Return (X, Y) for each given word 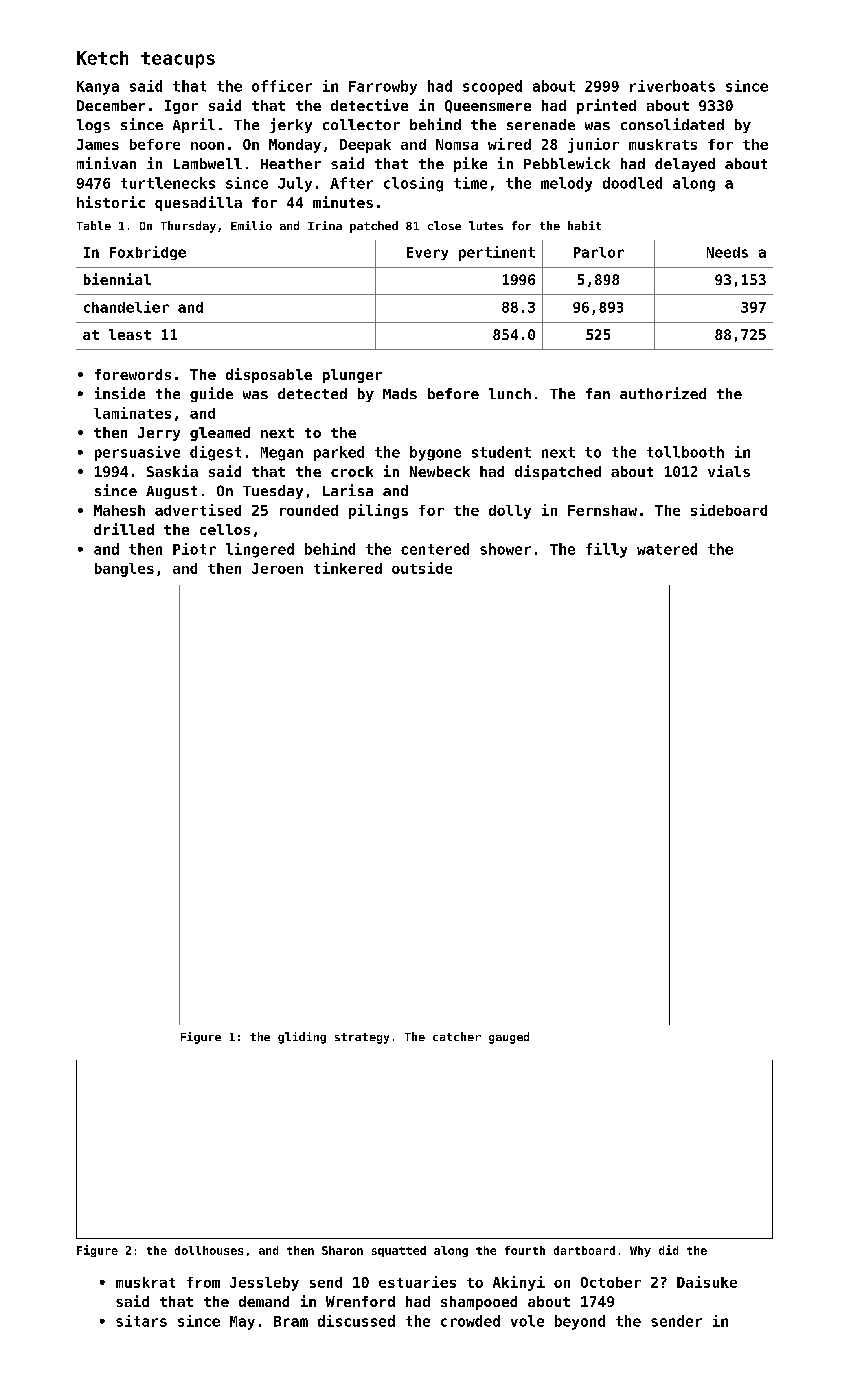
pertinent (497, 253)
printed (606, 106)
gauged (509, 1038)
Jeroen (277, 568)
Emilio (251, 225)
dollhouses (209, 1250)
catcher (457, 1036)
